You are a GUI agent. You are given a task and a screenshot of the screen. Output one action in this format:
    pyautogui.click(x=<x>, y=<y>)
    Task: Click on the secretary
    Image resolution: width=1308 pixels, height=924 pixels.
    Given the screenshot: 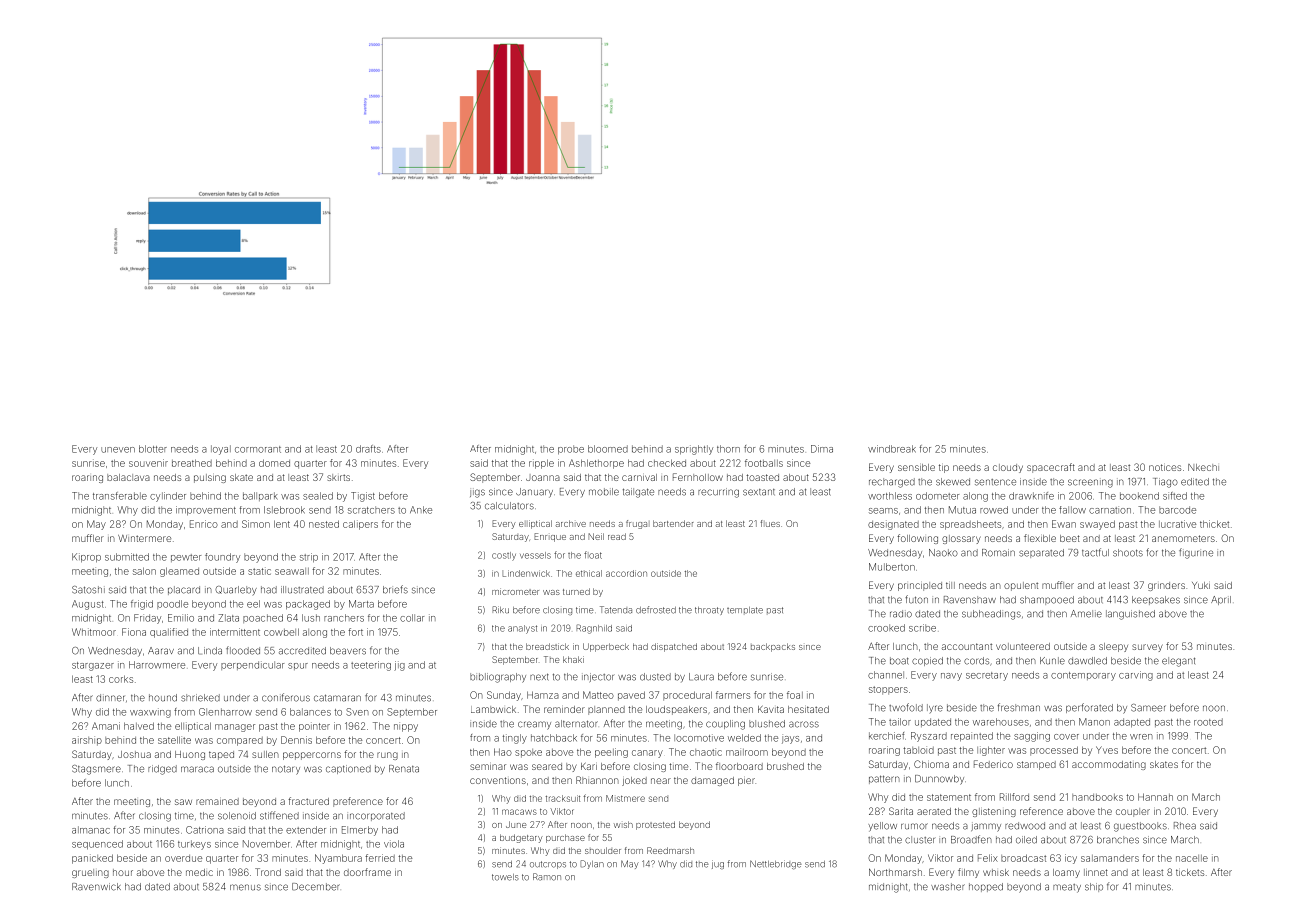 What is the action you would take?
    pyautogui.click(x=987, y=676)
